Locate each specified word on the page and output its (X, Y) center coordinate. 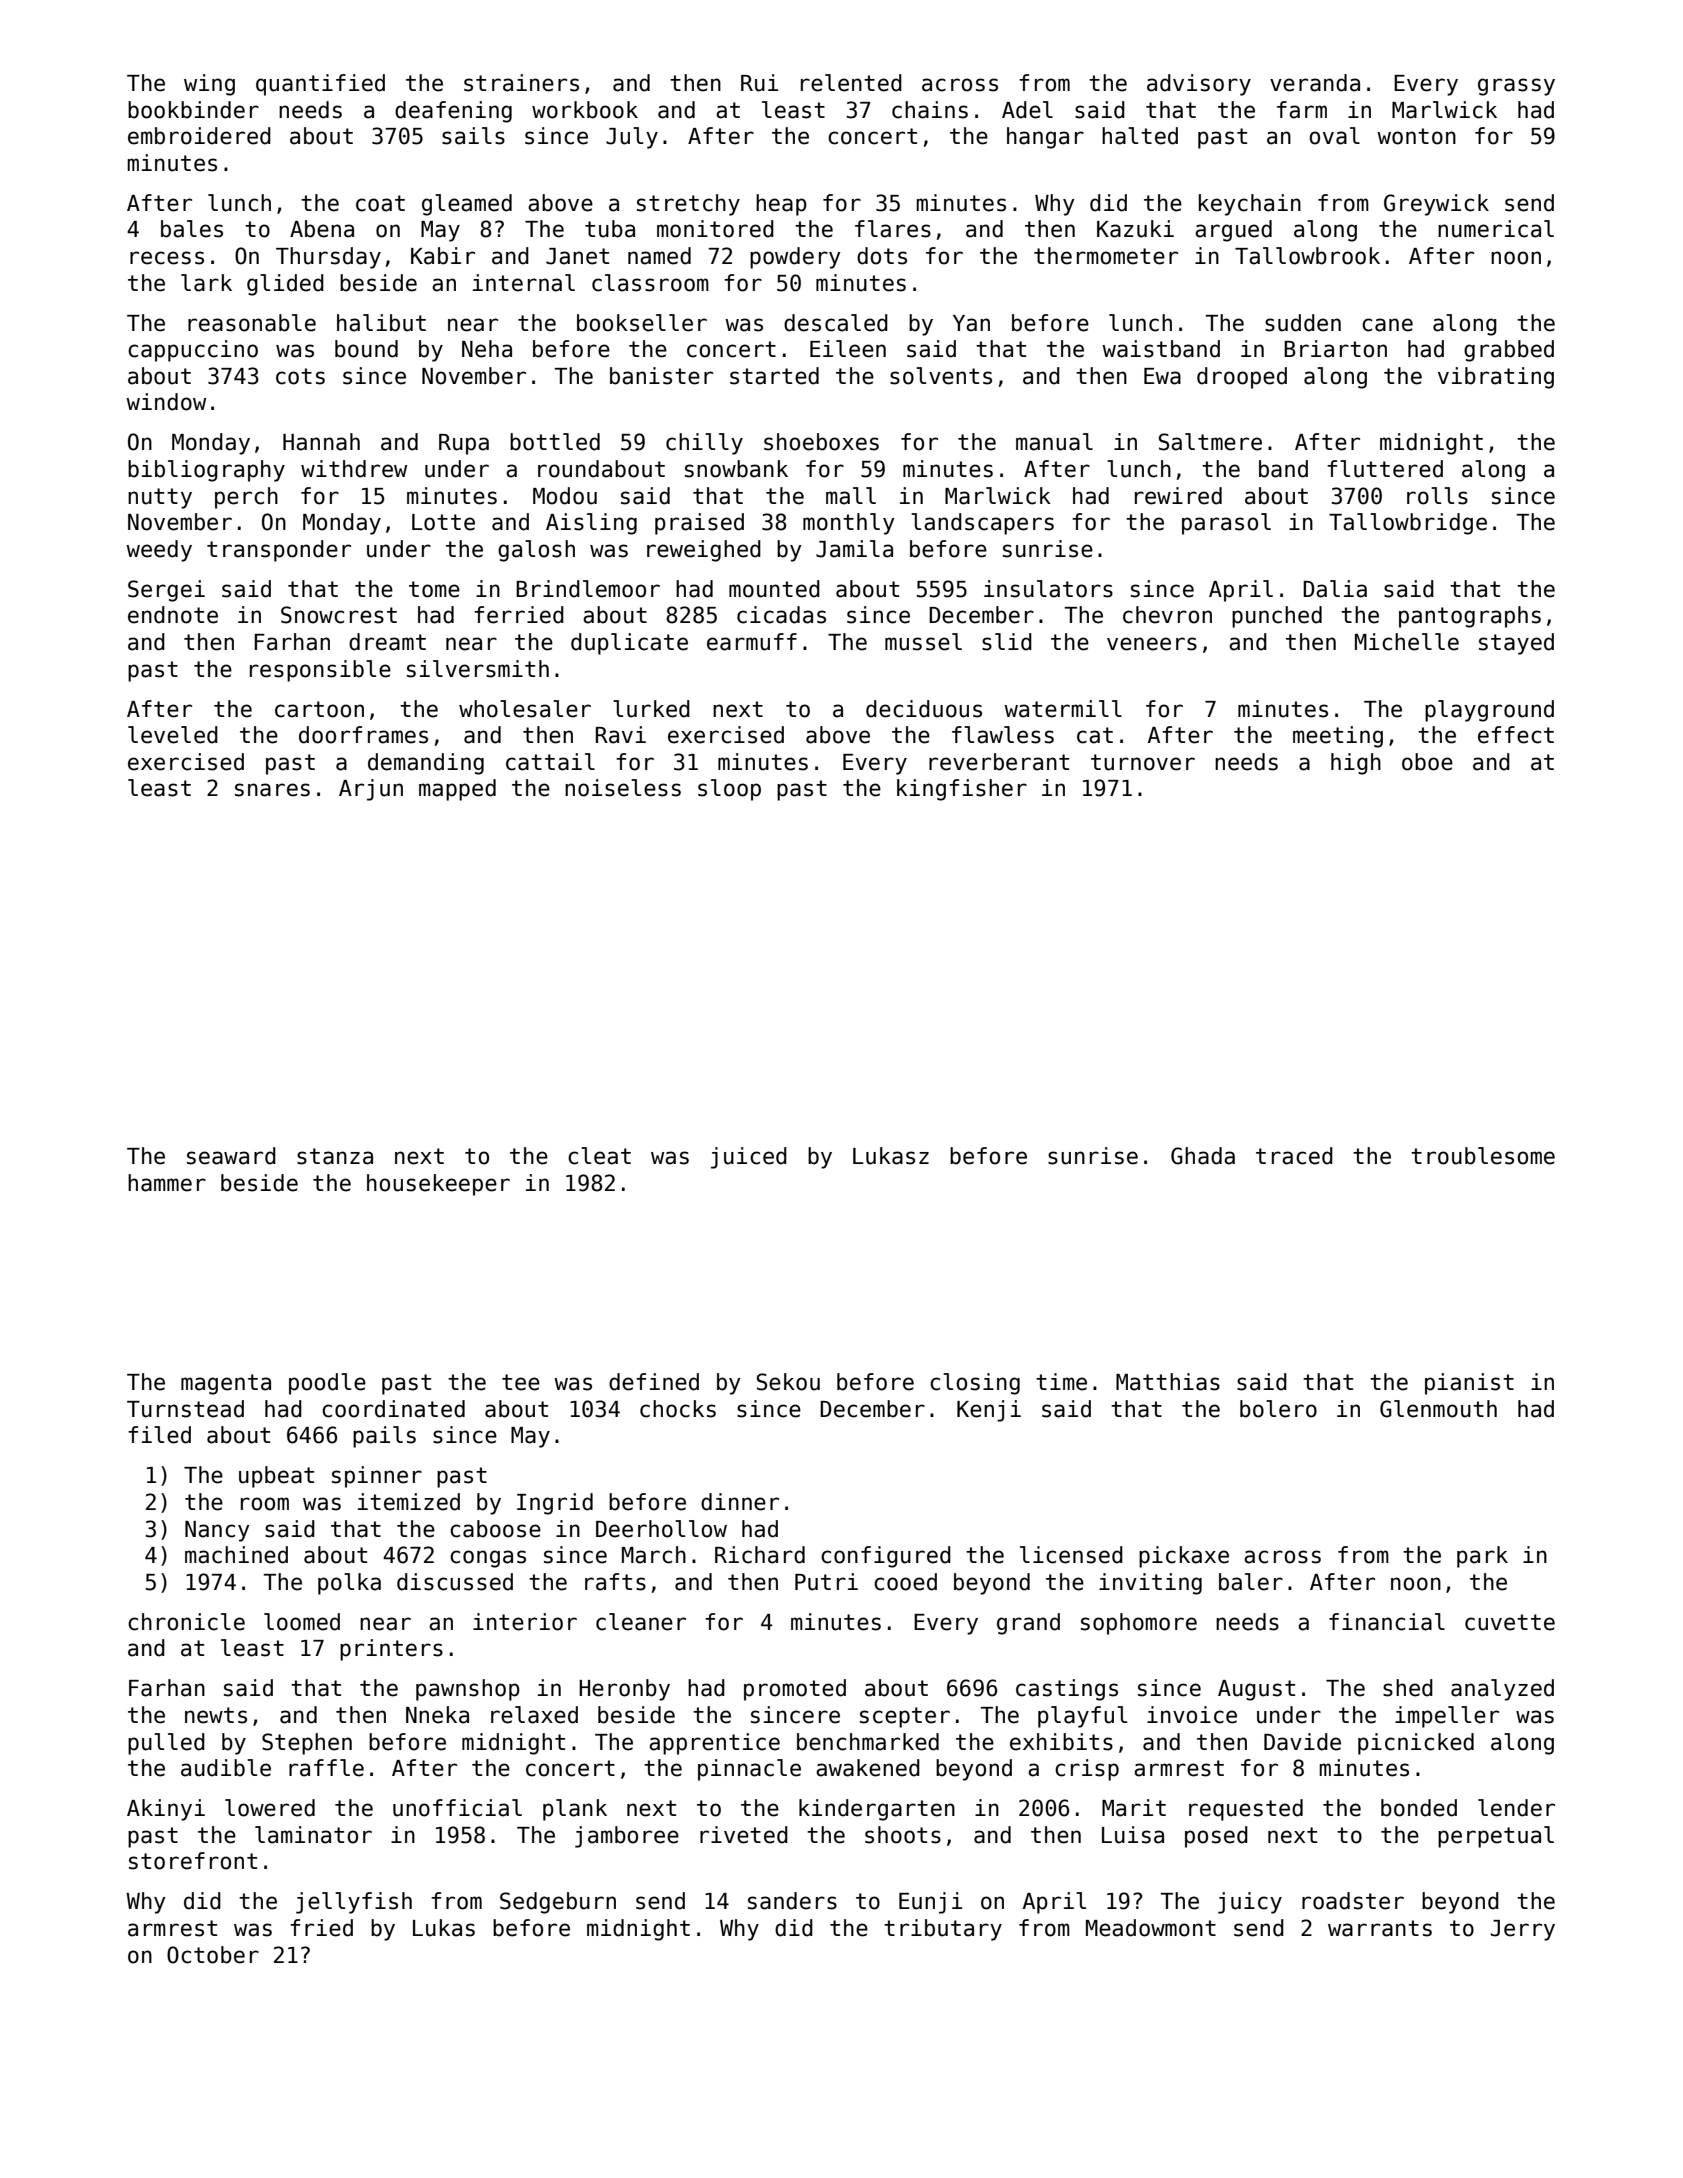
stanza (335, 1156)
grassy (1516, 87)
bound (366, 349)
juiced (749, 1158)
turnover (1143, 762)
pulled (166, 1744)
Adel (1027, 110)
